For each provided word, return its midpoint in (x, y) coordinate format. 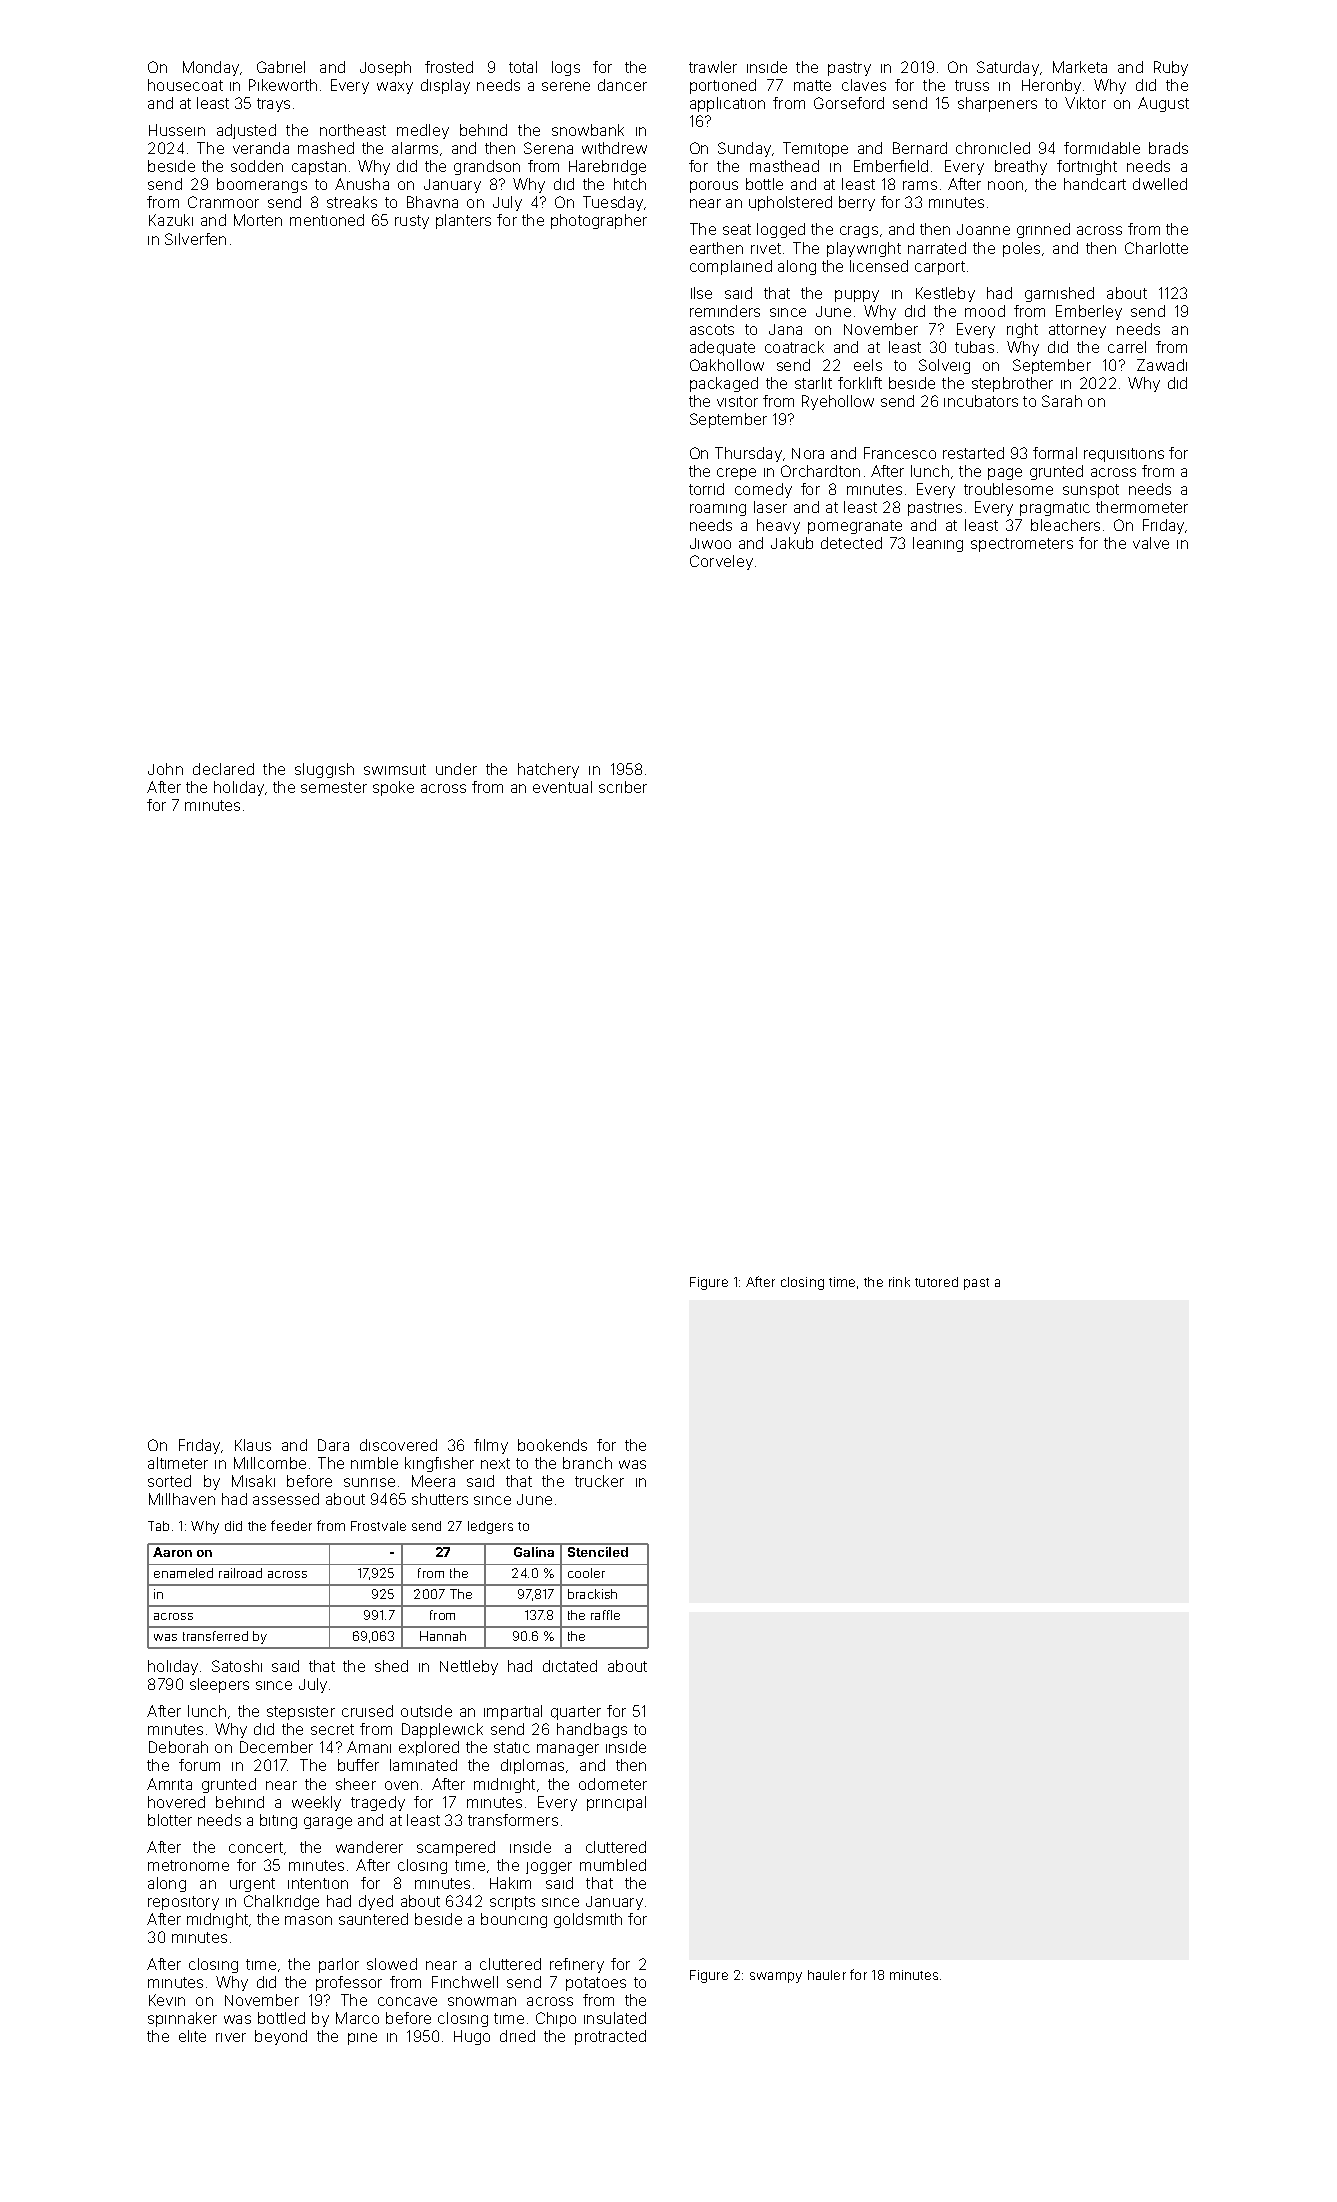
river (231, 2037)
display (445, 86)
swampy (776, 1977)
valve (1151, 543)
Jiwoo (710, 543)
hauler (827, 1975)
